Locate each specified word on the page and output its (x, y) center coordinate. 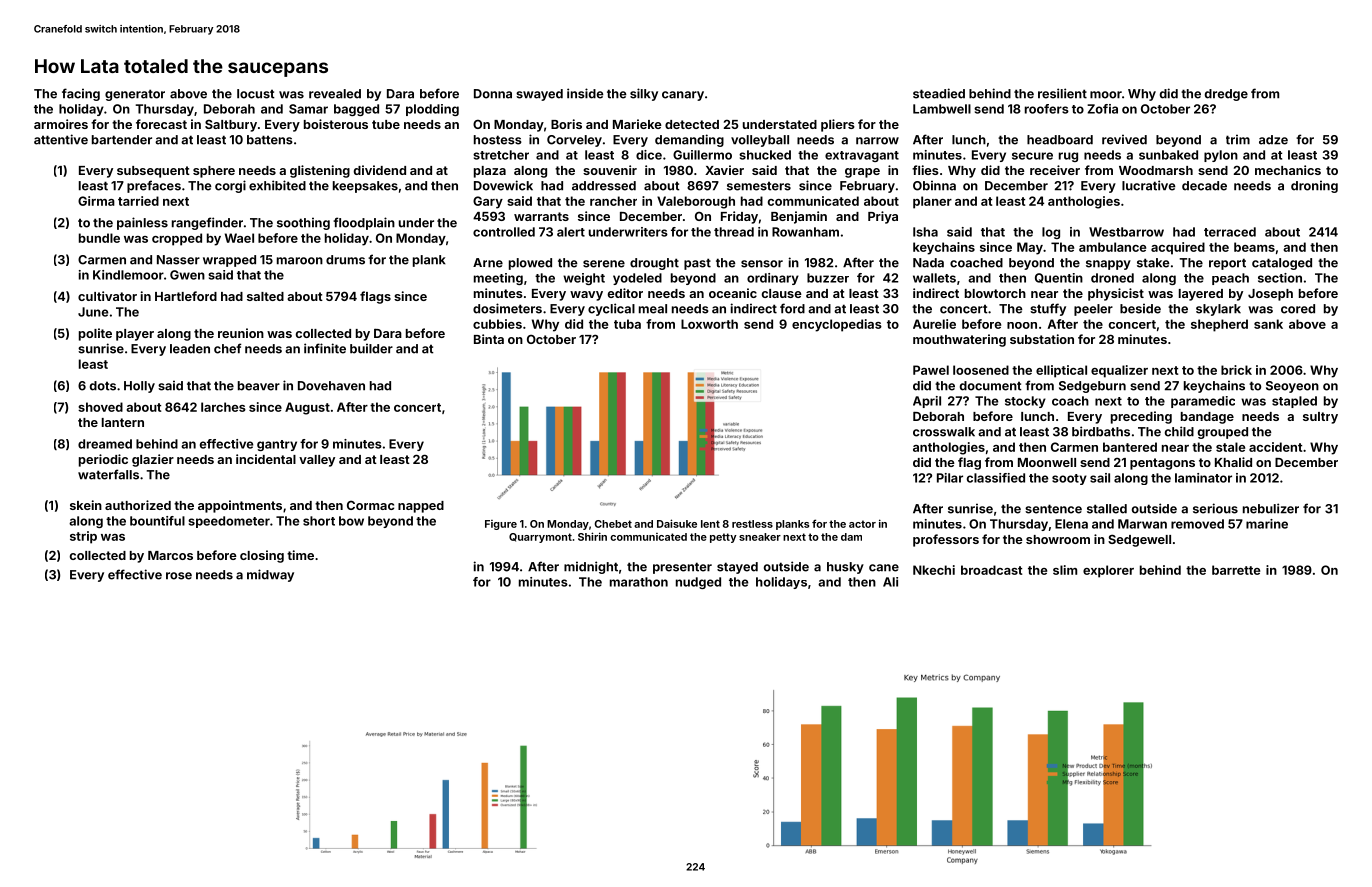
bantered (1130, 447)
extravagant (862, 156)
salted (265, 296)
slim (1065, 570)
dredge (1226, 95)
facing (81, 94)
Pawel (931, 370)
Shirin (592, 536)
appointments (240, 506)
